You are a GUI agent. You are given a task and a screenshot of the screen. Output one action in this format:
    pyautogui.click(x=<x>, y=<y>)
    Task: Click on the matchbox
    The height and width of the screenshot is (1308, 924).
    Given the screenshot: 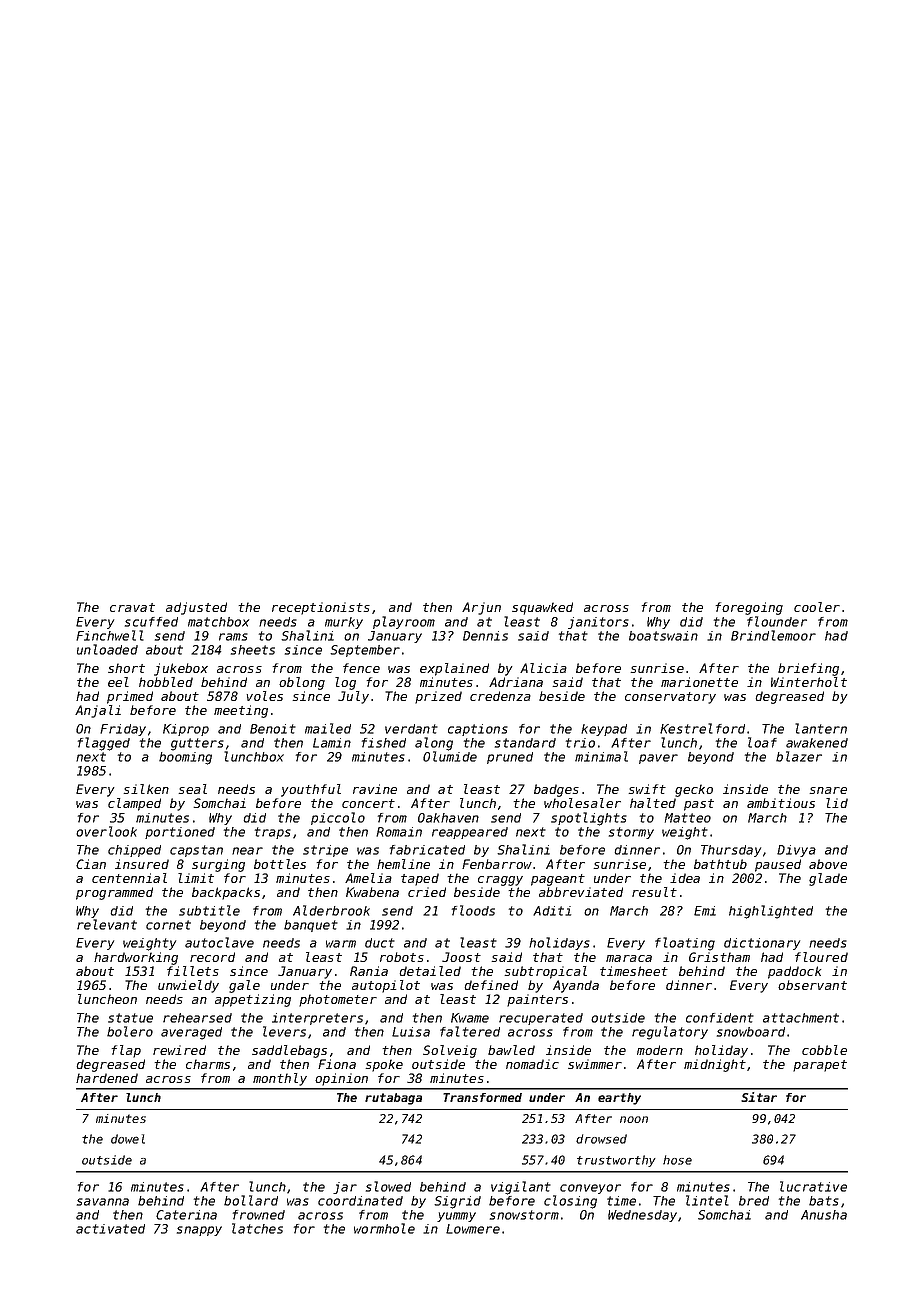 What is the action you would take?
    pyautogui.click(x=218, y=622)
